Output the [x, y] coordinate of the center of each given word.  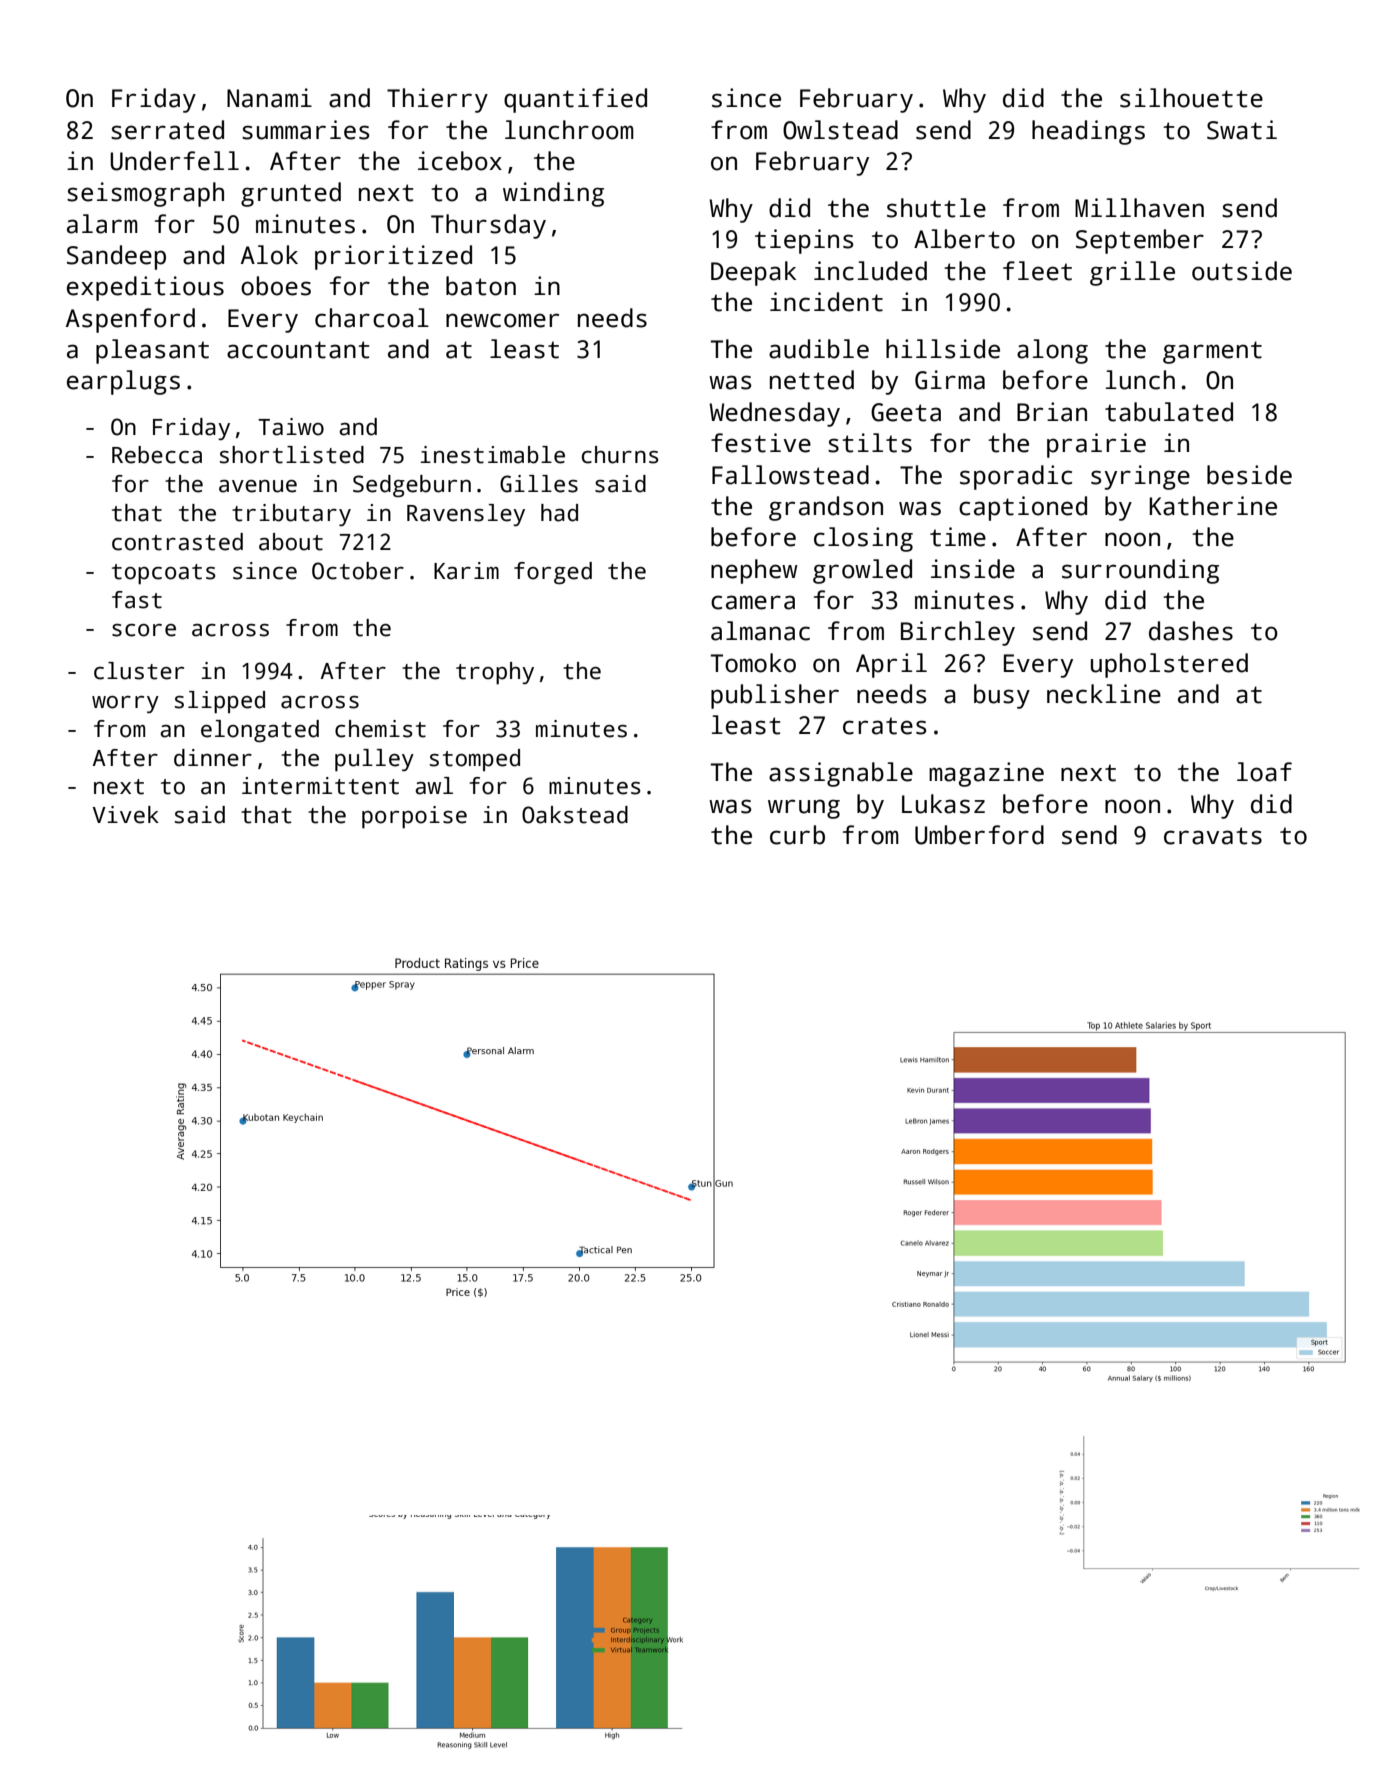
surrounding [1140, 571]
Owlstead [840, 130]
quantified [575, 100]
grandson [826, 508]
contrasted [177, 542]
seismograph [145, 194]
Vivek [126, 815]
